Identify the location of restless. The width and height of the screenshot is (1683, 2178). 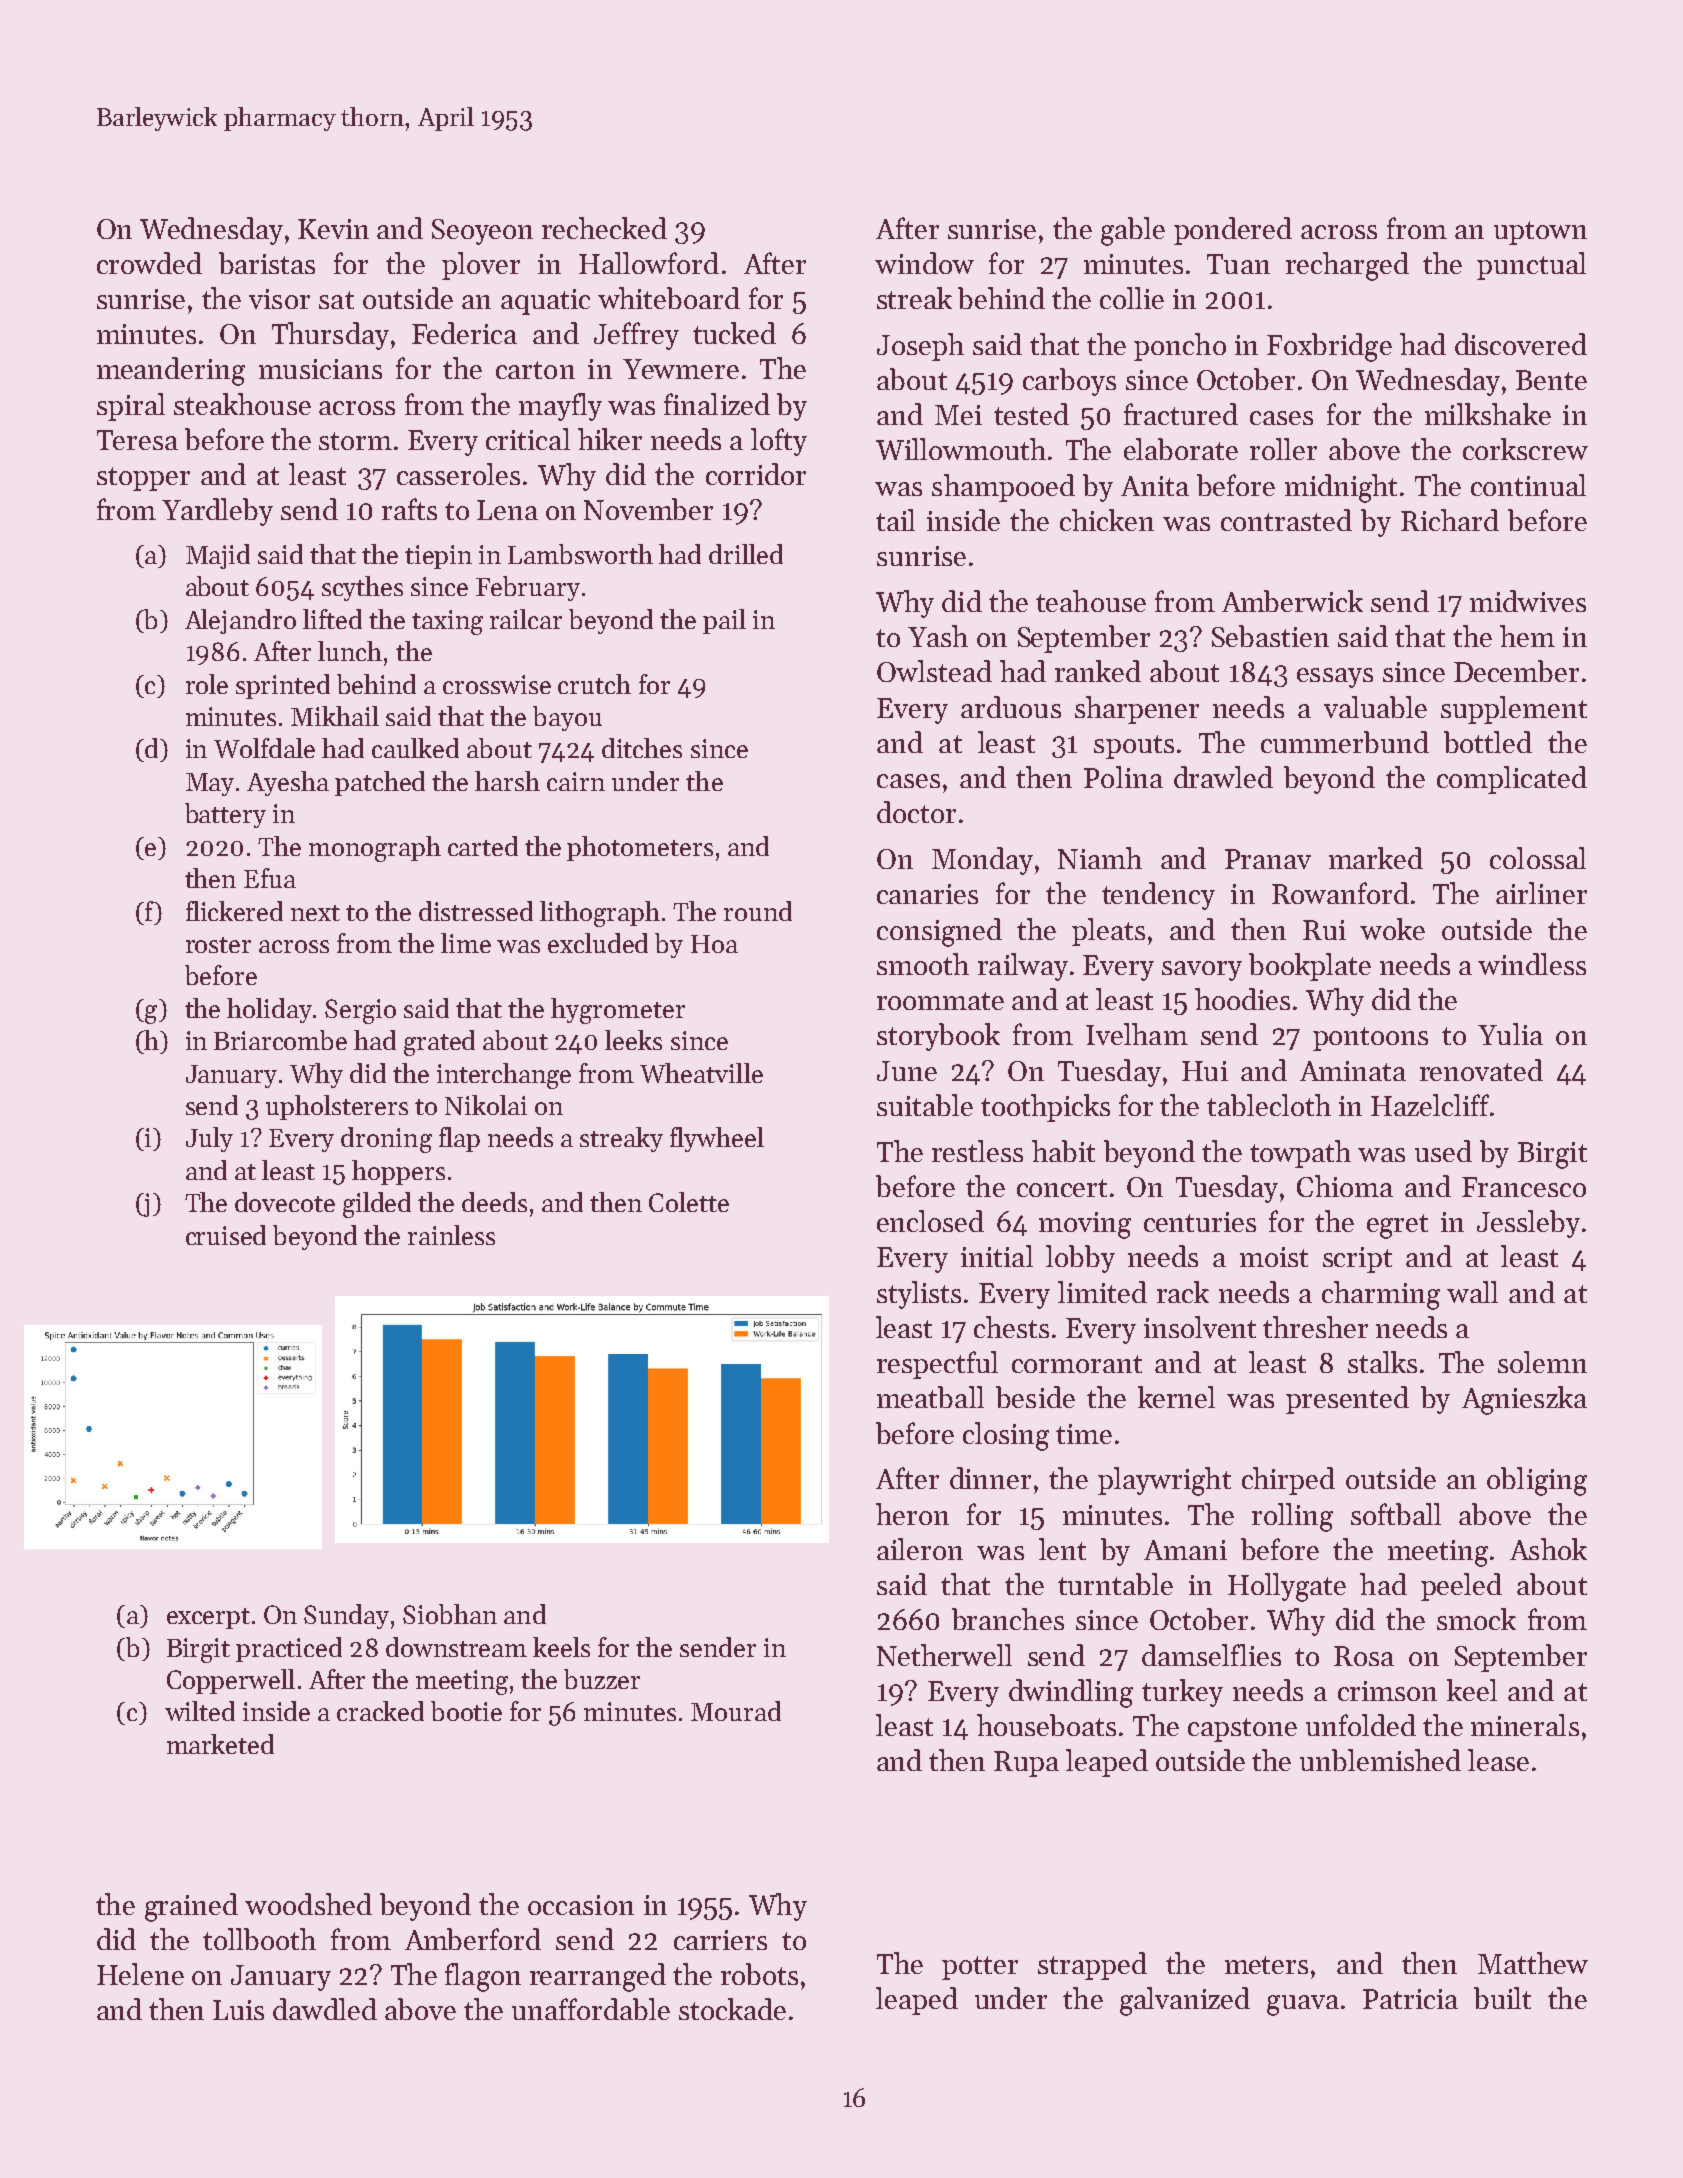
(977, 1151).
